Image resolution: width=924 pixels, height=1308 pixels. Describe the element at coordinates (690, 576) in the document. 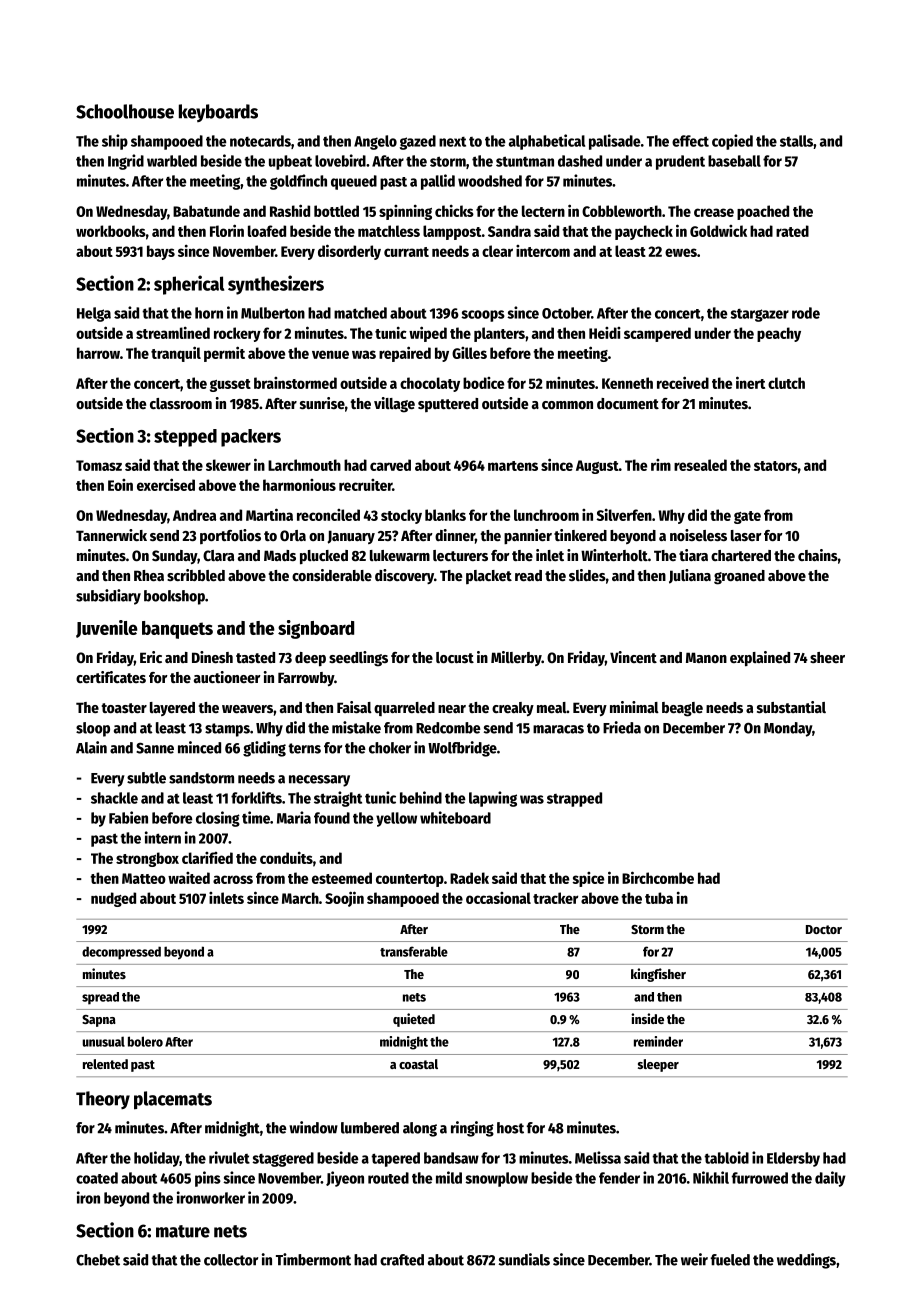

I see `Juliana` at that location.
